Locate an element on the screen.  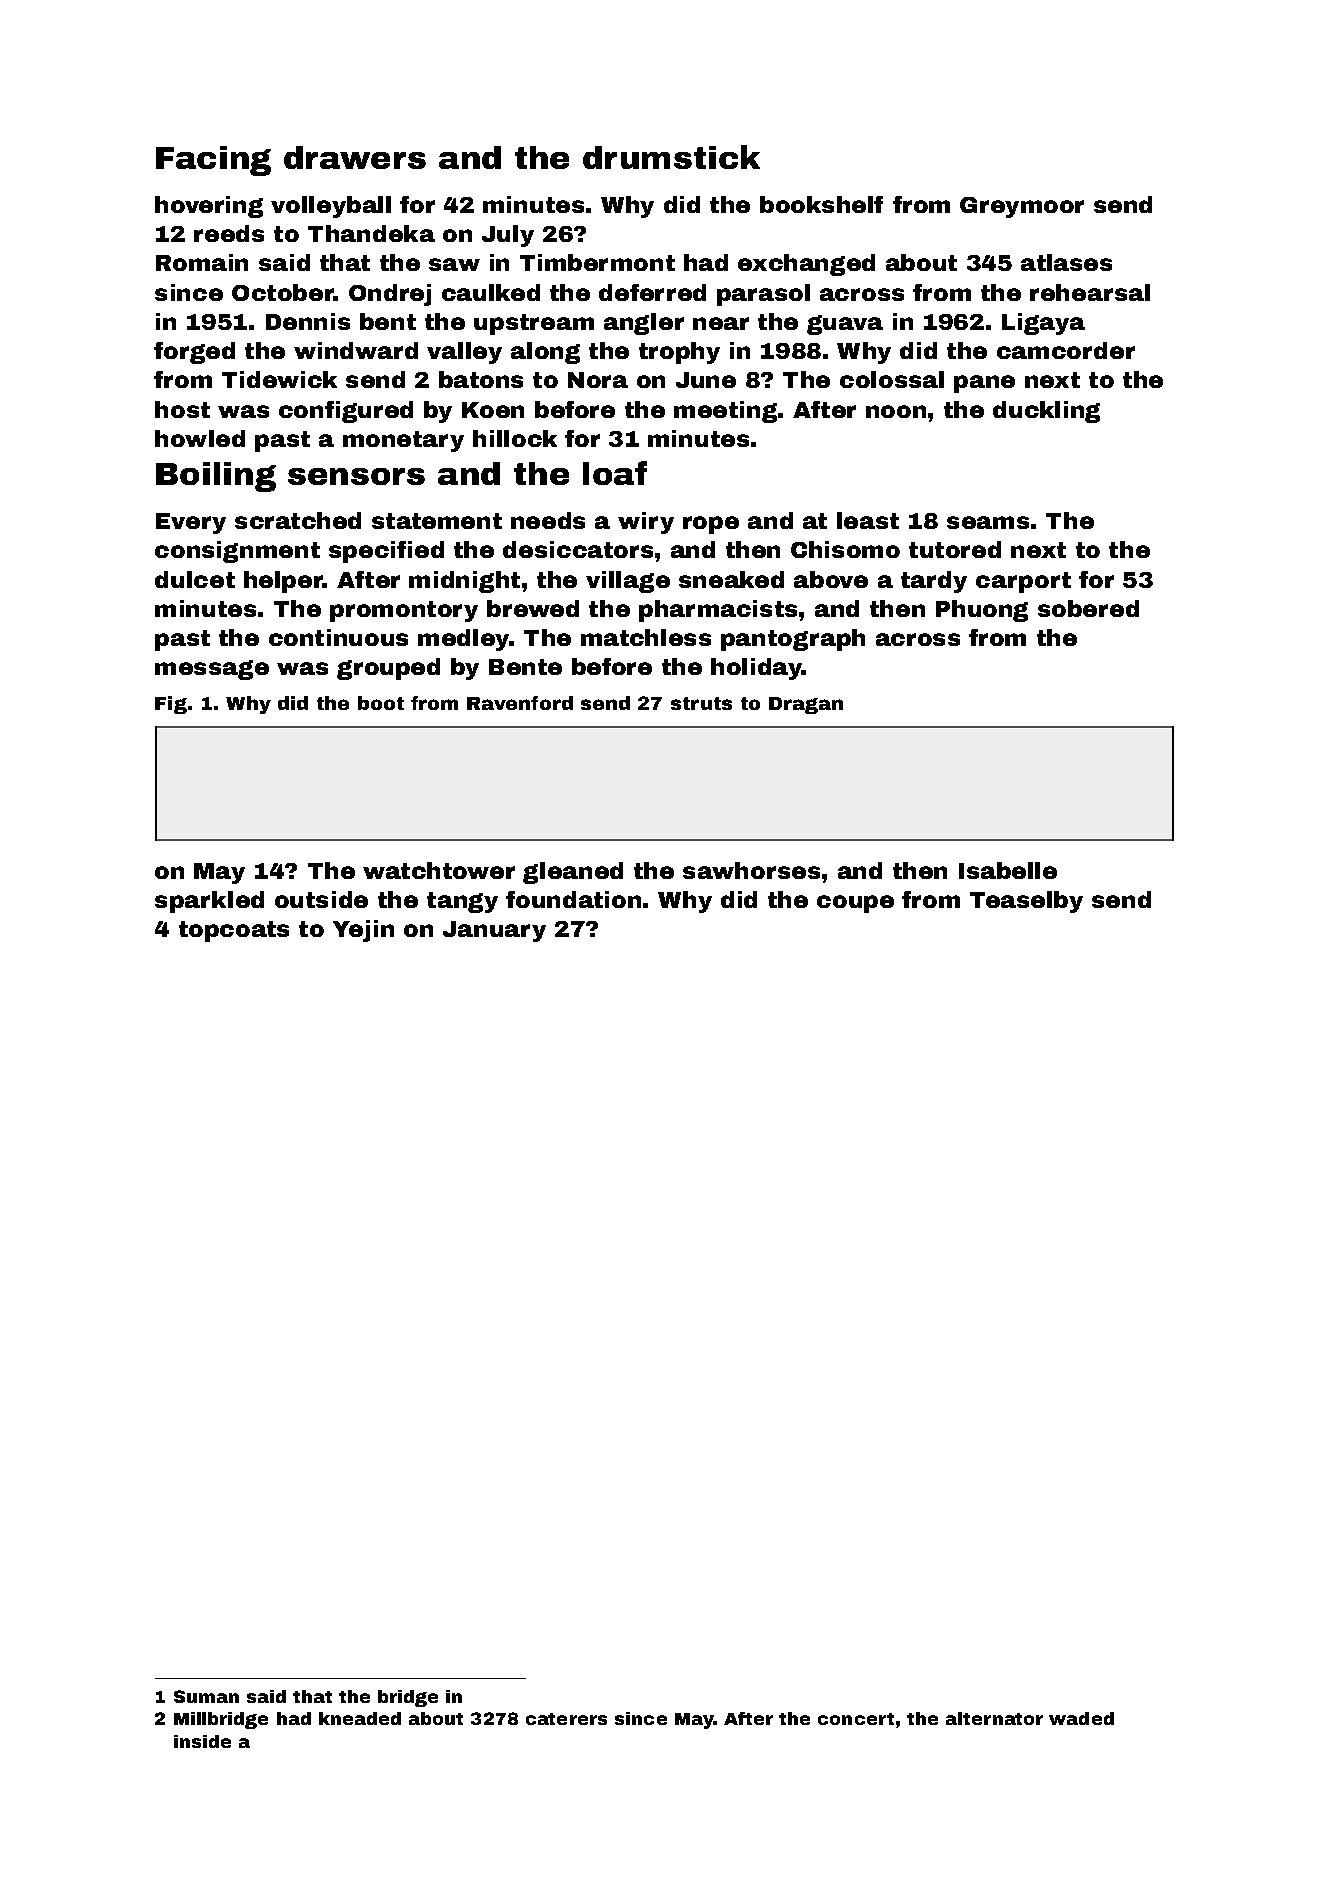
Suman is located at coordinates (206, 1696).
